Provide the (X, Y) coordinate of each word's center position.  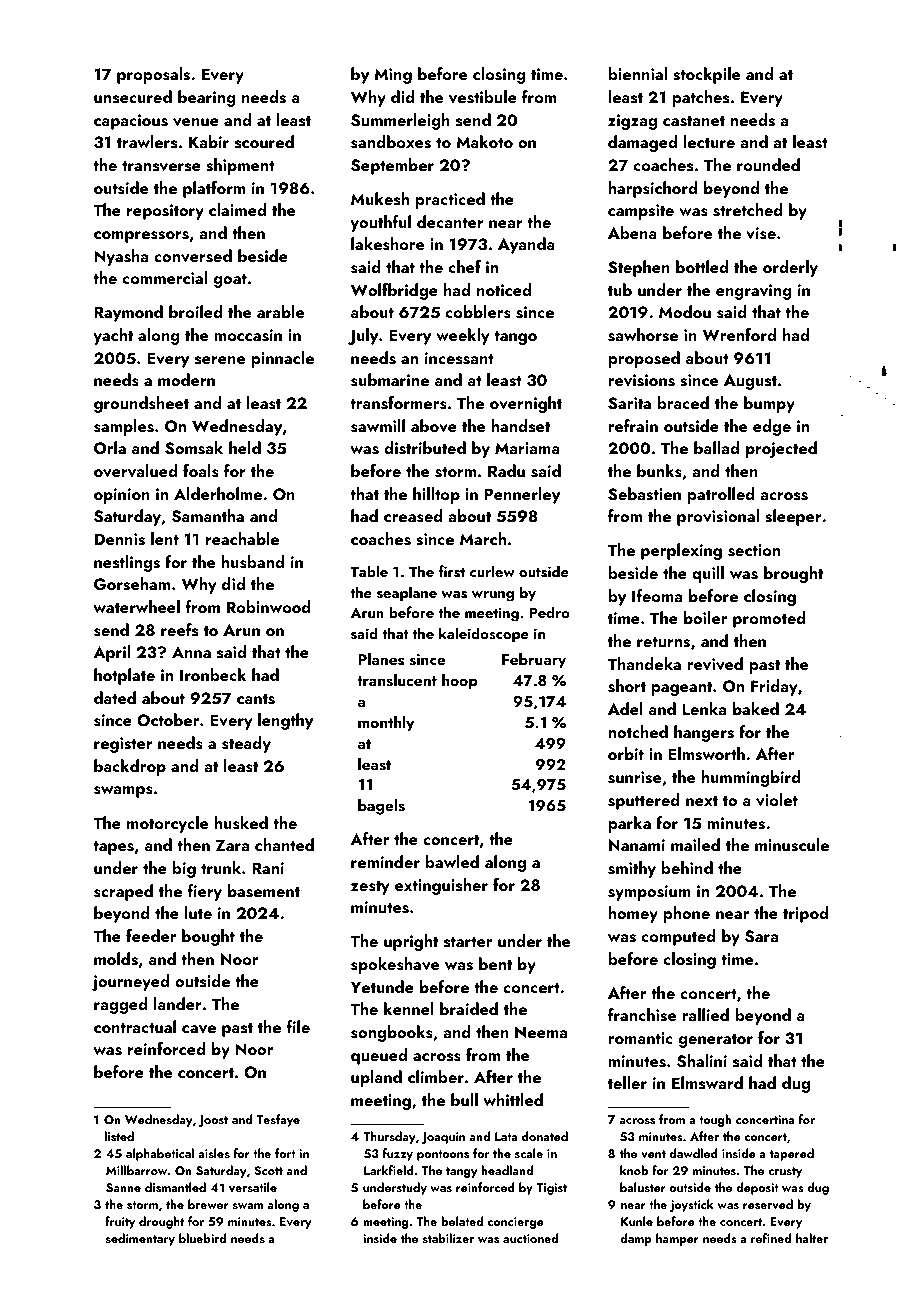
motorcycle (167, 824)
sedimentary (140, 1239)
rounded (768, 164)
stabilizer (448, 1238)
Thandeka (644, 663)
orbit (626, 753)
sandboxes (391, 142)
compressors (141, 237)
